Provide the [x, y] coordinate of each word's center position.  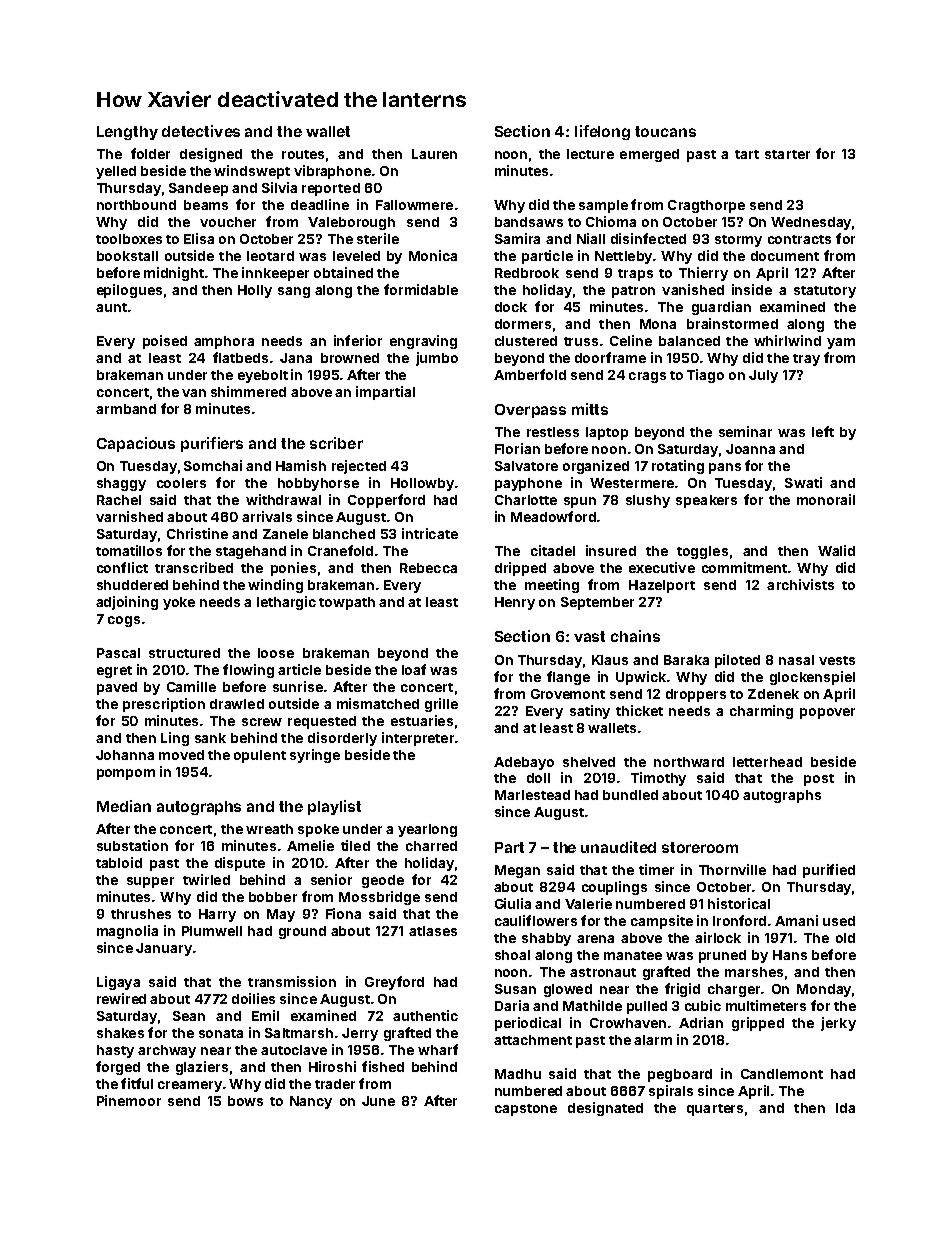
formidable [421, 289]
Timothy [658, 779]
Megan [517, 871]
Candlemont [782, 1074]
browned [350, 358]
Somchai [213, 465]
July [763, 376]
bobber [273, 897]
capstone [526, 1110]
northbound [136, 205]
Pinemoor [129, 1100]
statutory [825, 292]
